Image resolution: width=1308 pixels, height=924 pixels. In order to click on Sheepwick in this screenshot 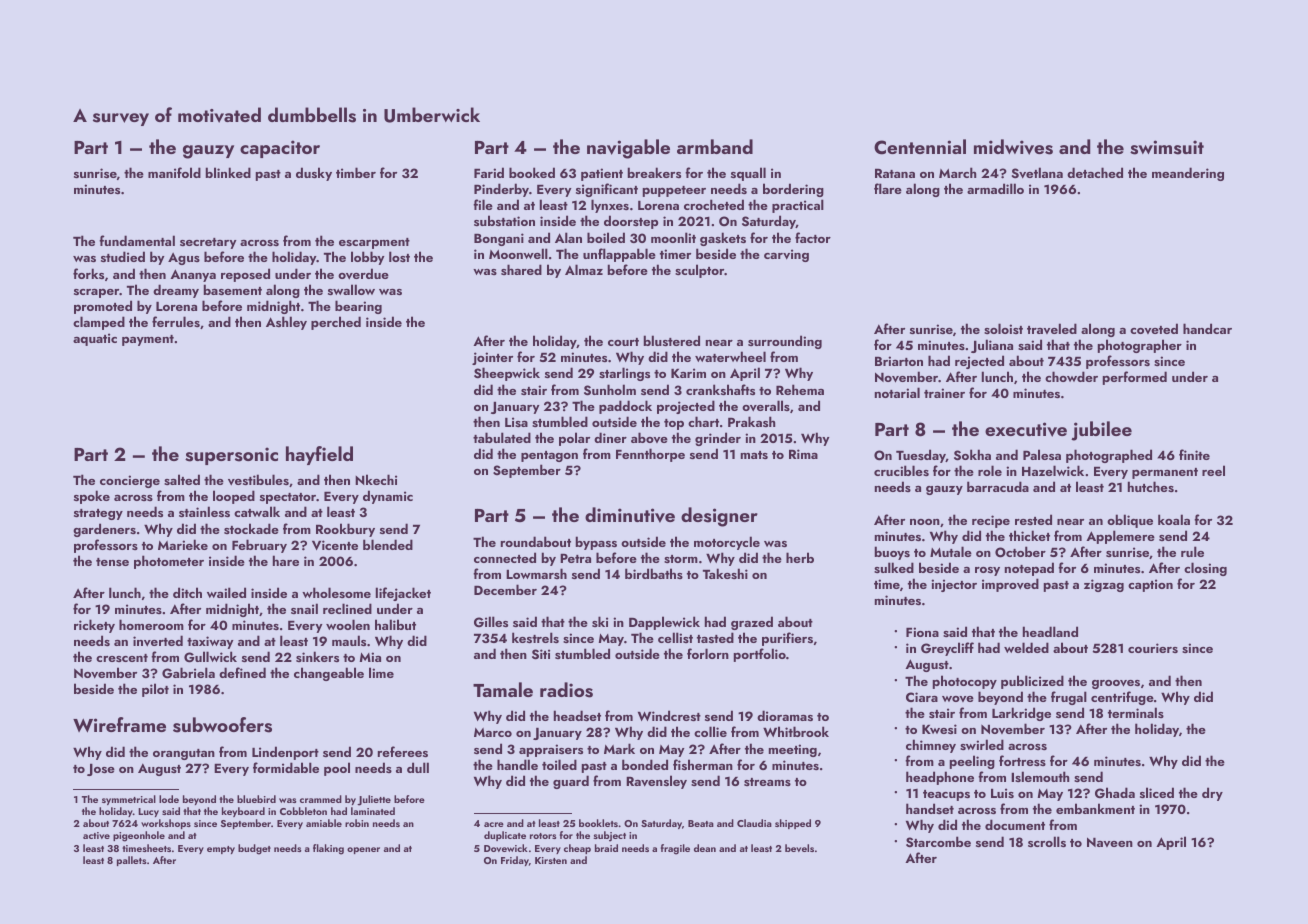, I will do `click(507, 374)`.
